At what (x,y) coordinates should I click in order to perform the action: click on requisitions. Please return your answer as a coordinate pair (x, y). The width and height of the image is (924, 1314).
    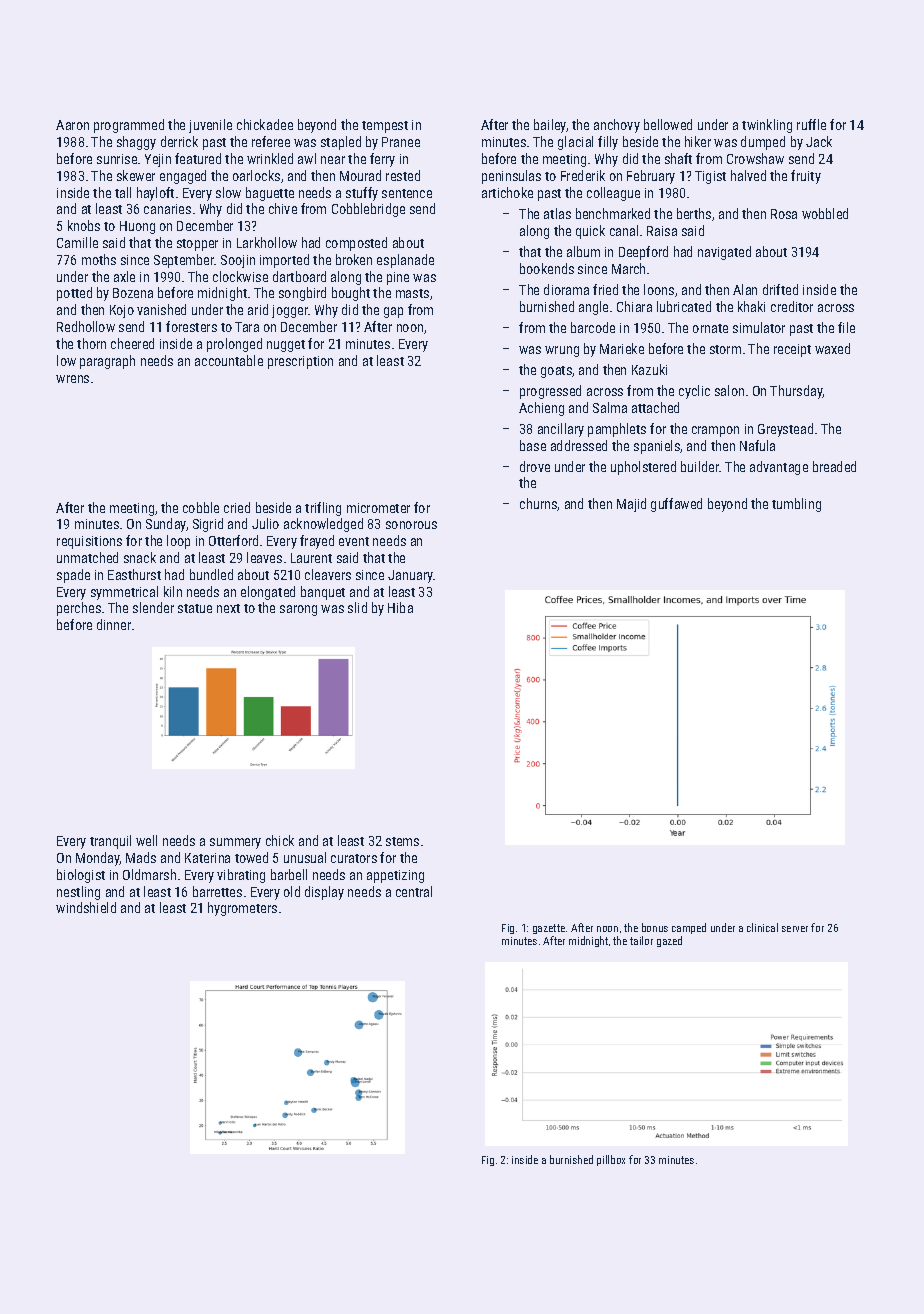
    Looking at the image, I should click on (89, 542).
